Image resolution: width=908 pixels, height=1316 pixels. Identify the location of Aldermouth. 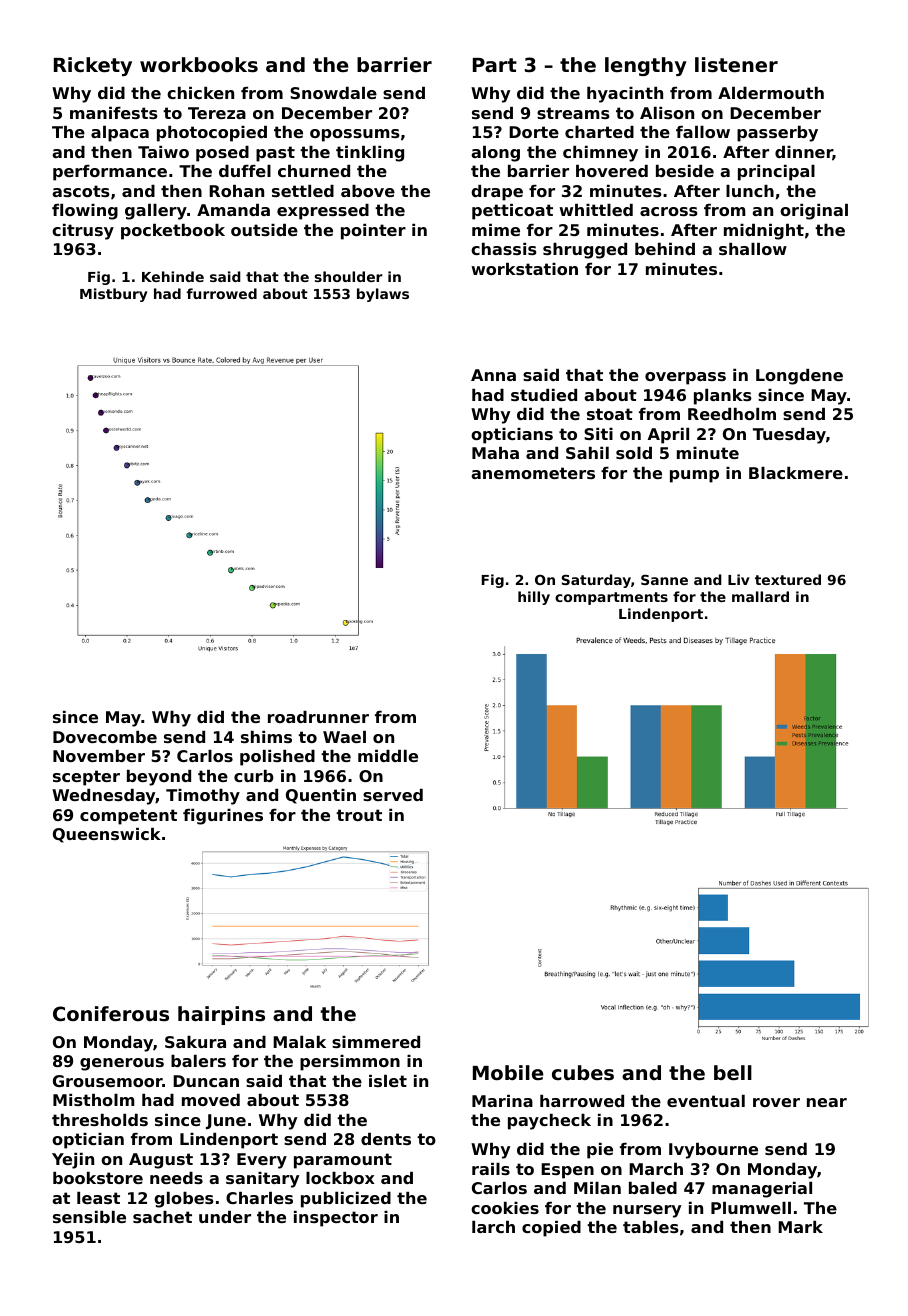
(771, 93).
